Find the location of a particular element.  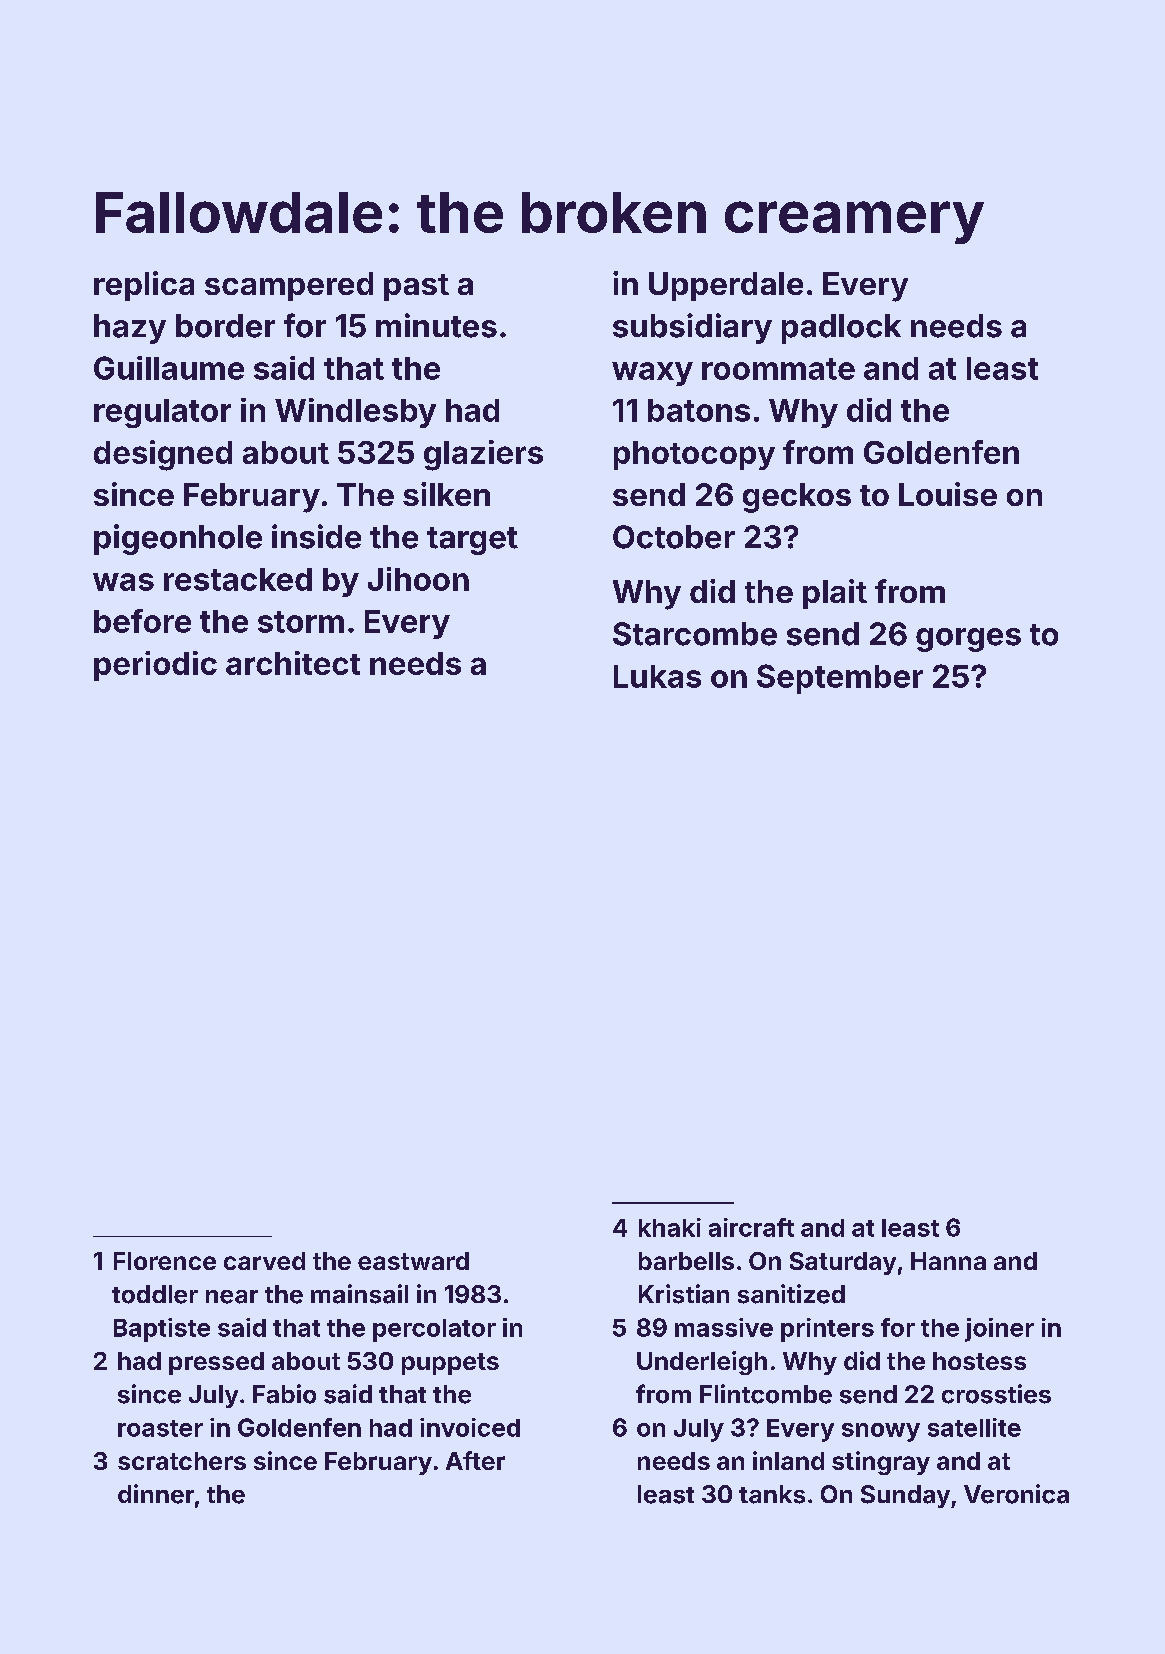

Starcombe is located at coordinates (695, 634).
